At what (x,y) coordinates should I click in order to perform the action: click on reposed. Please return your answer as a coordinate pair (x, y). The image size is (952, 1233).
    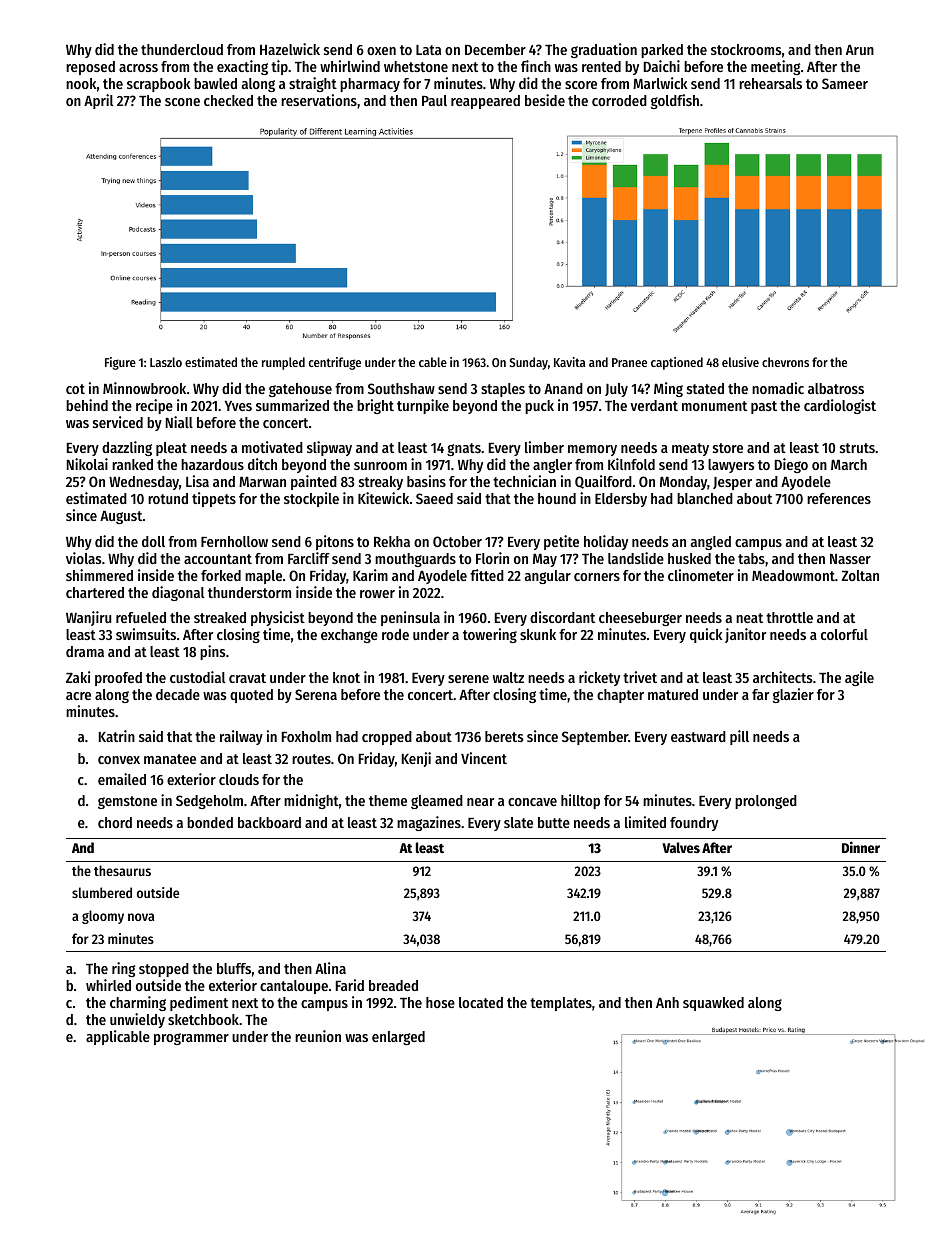
    Looking at the image, I should click on (90, 68).
